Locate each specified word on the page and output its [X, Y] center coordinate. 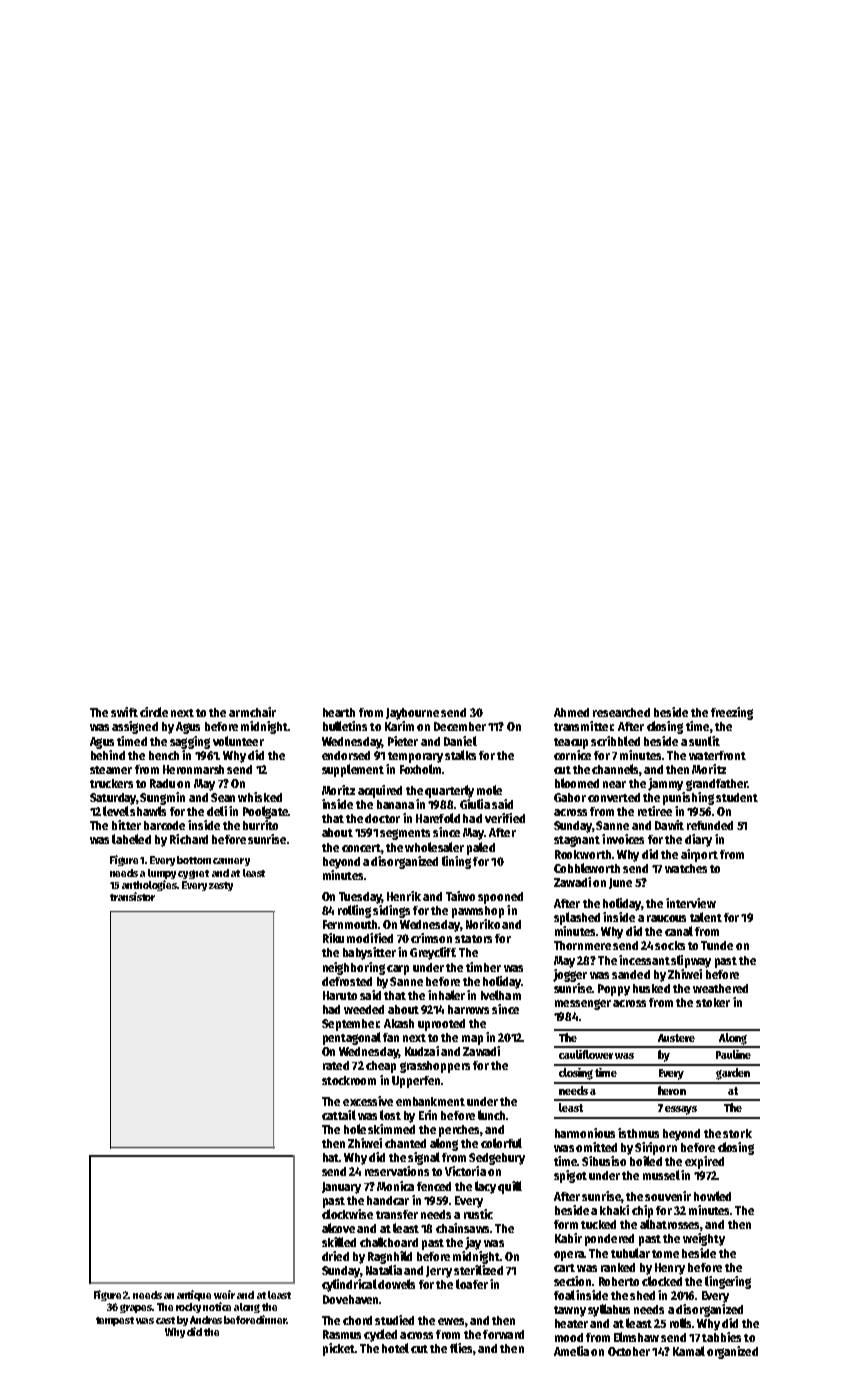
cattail [339, 1115]
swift [124, 712]
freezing [732, 713]
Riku [333, 938]
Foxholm [420, 769]
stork [737, 1133]
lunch [491, 1115]
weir [224, 1294]
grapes [136, 1308]
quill [510, 1187]
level [116, 811]
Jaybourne [412, 714]
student [737, 797]
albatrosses [669, 1224]
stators [473, 939]
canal [679, 931]
